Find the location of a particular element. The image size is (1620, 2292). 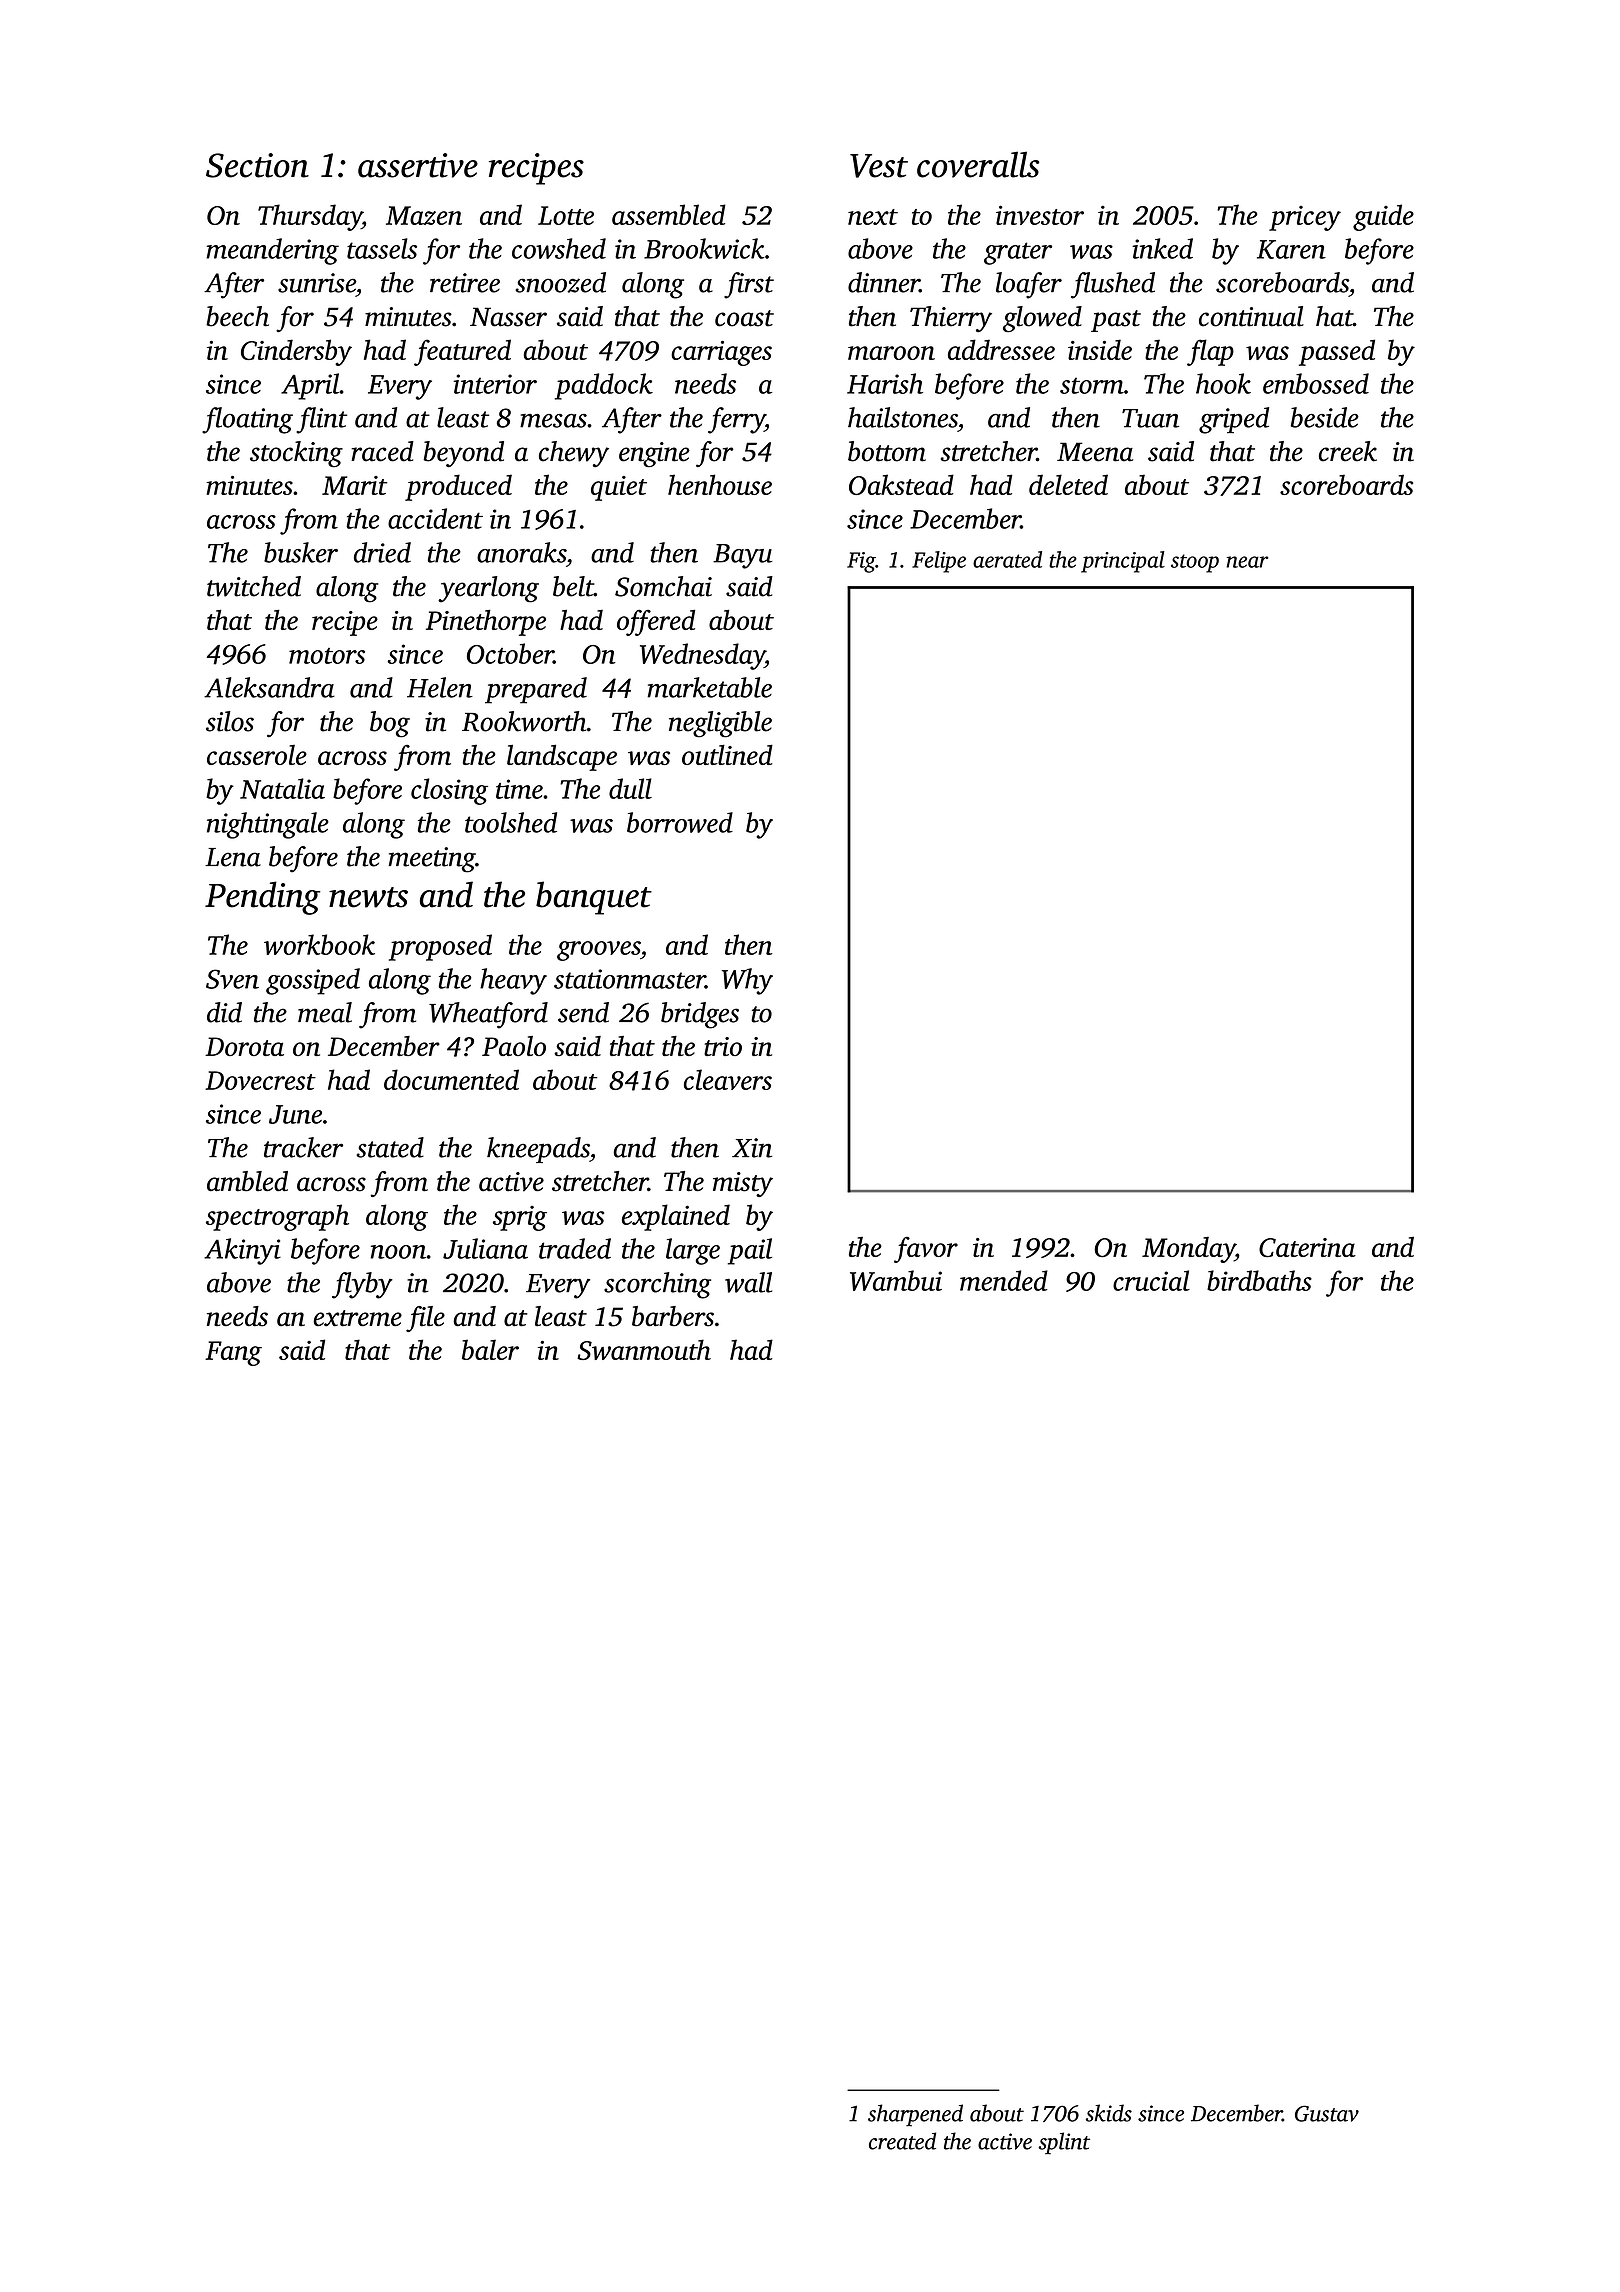

Fang is located at coordinates (233, 1353).
